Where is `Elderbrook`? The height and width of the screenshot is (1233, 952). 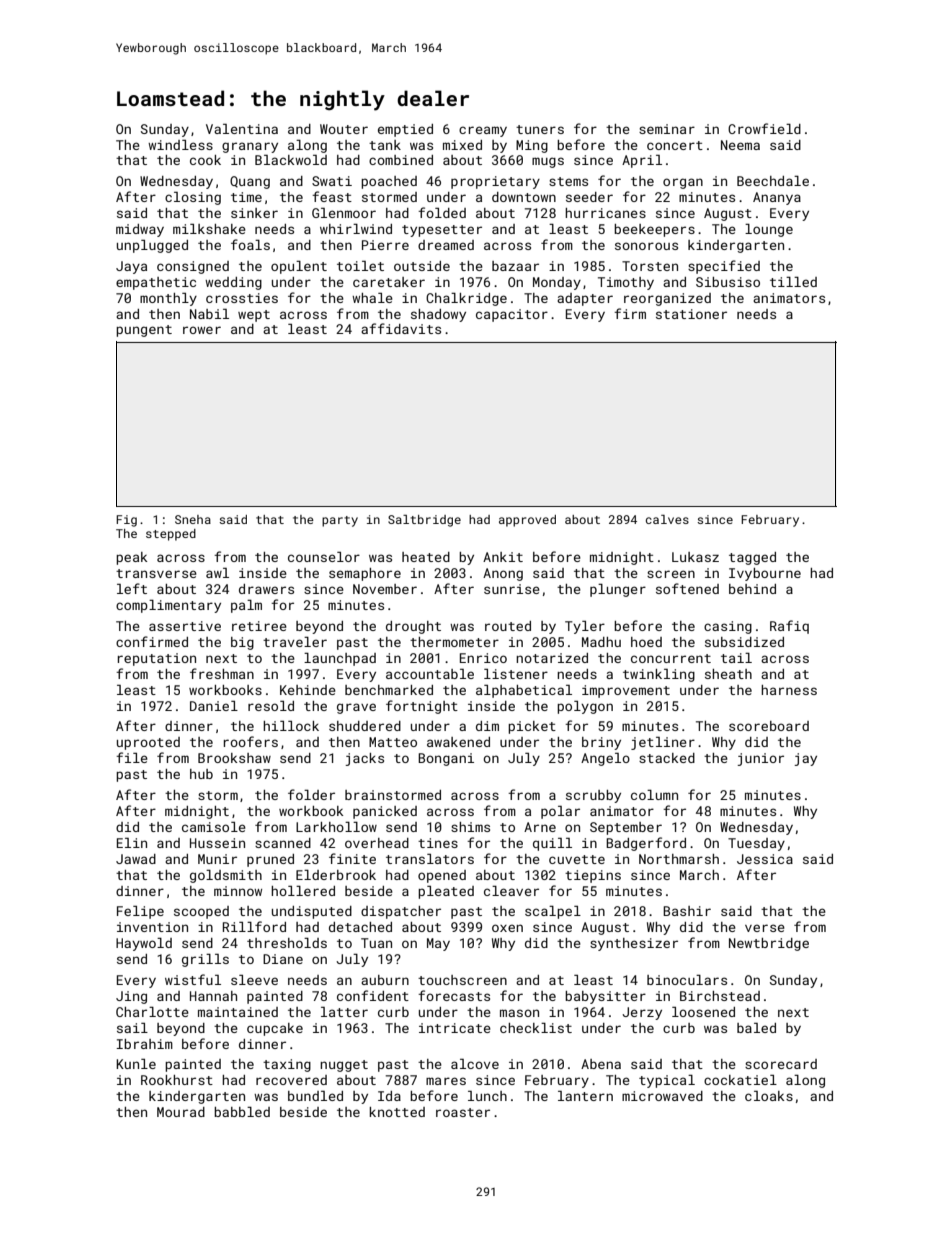 Elderbrook is located at coordinates (336, 875).
